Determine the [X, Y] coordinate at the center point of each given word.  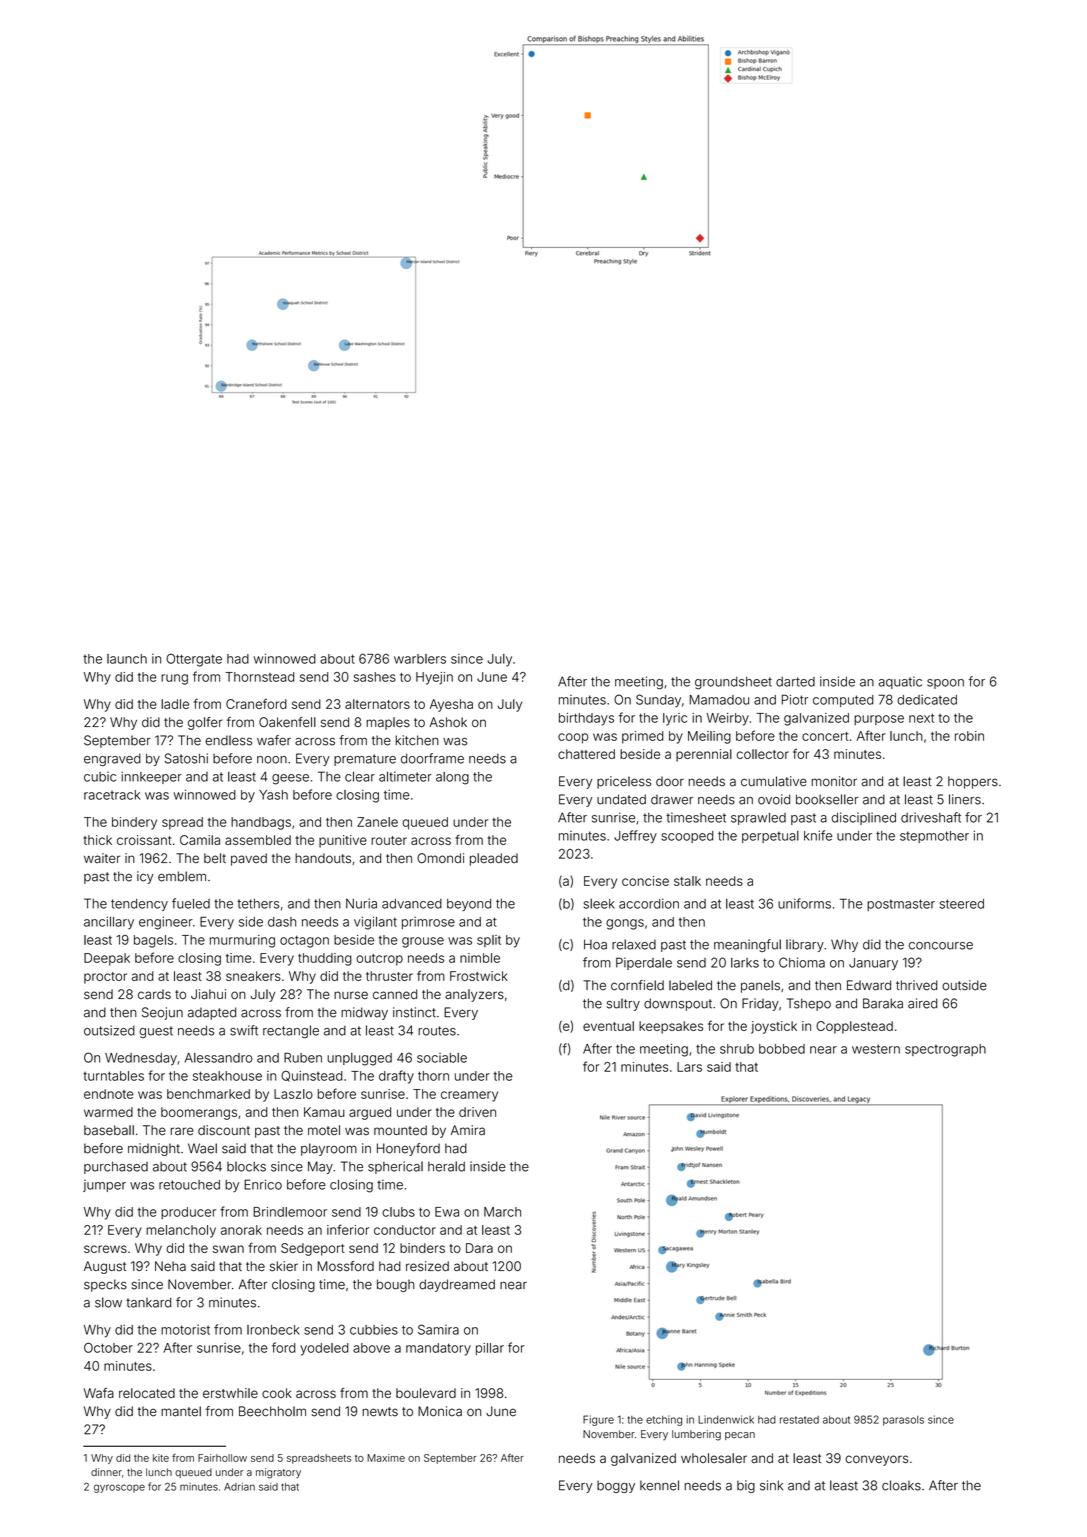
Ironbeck [273, 1330]
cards [154, 994]
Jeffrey [635, 837]
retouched [189, 1185]
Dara [479, 1248]
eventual [608, 1026]
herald [446, 1166]
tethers [258, 904]
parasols [903, 1421]
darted [795, 682]
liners [965, 799]
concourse [941, 946]
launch [127, 659]
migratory [278, 1473]
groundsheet [733, 683]
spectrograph [945, 1050]
